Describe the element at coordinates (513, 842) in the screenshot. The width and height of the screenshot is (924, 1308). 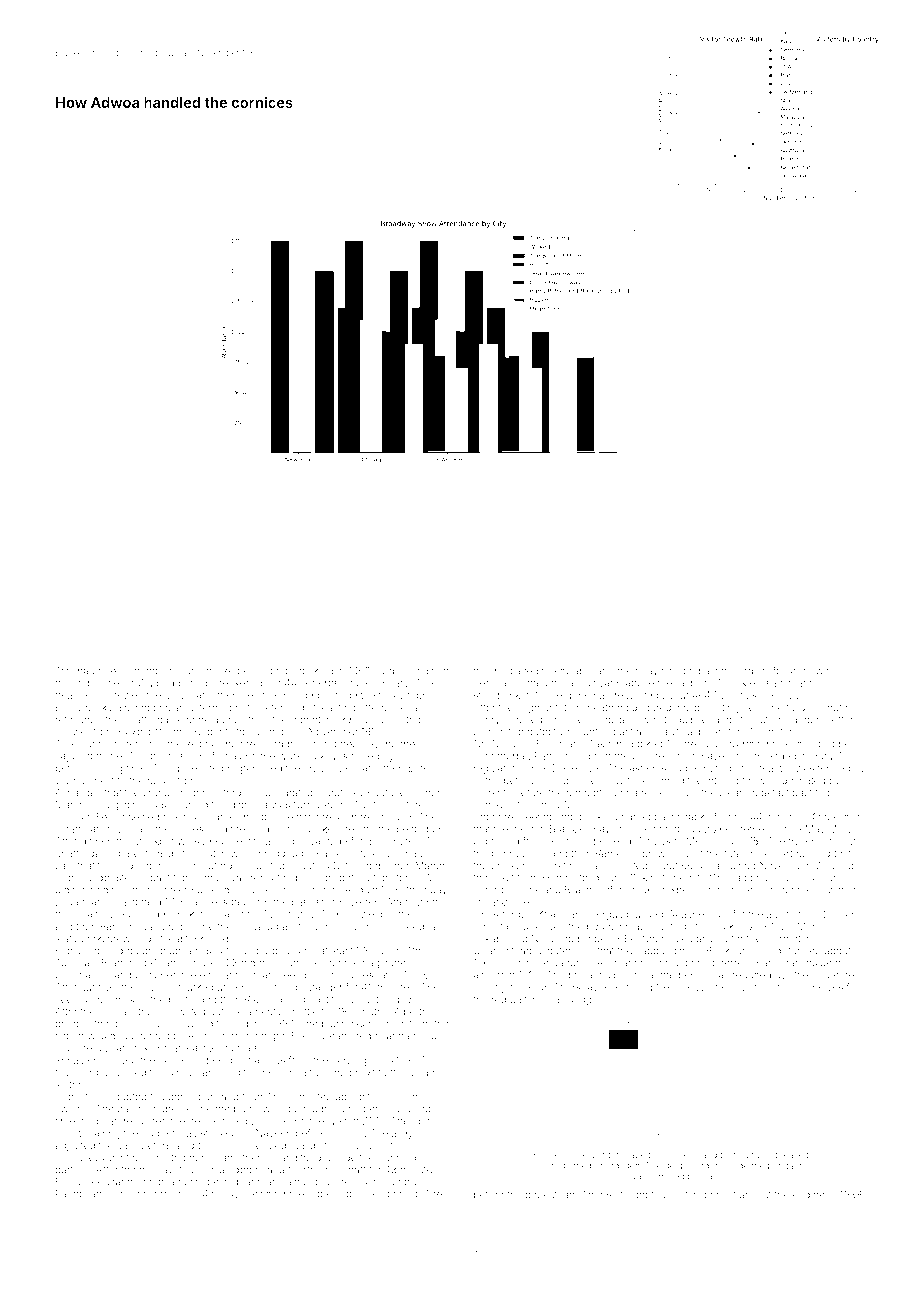
I see `jig` at that location.
